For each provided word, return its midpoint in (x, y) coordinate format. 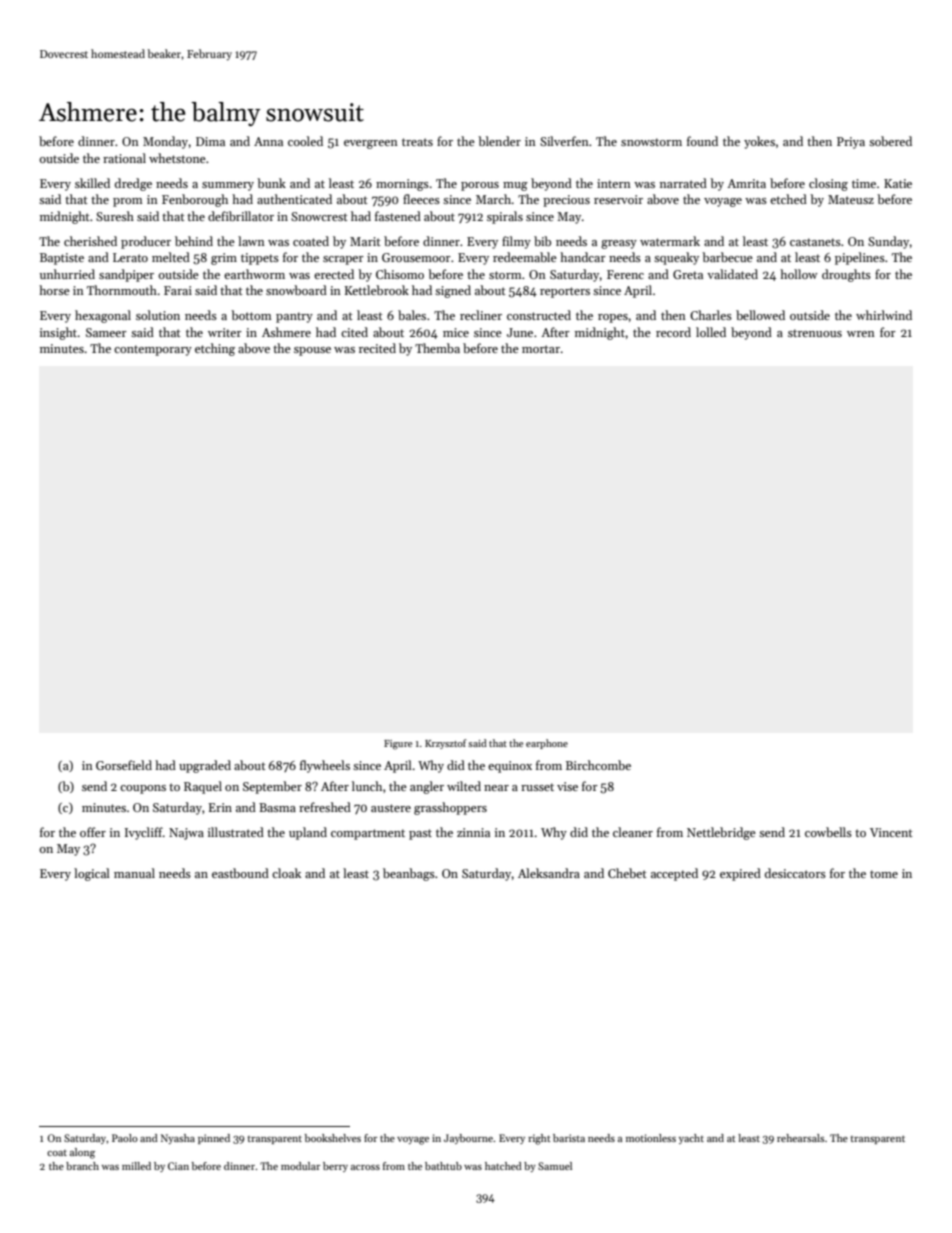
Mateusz (851, 199)
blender (499, 141)
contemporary (153, 350)
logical (92, 874)
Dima (210, 141)
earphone (547, 744)
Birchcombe (598, 765)
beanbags (409, 874)
